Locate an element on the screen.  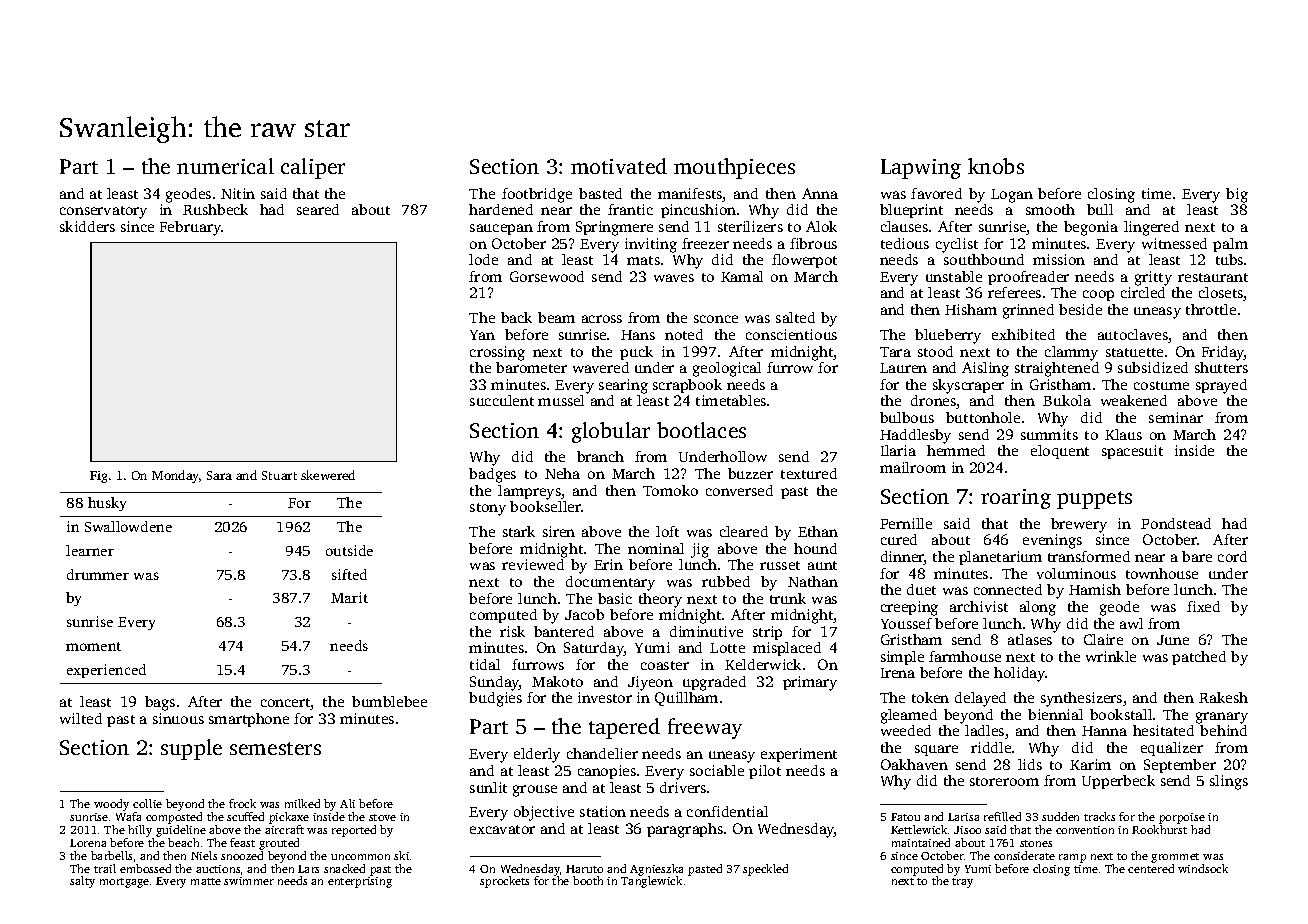
witnessed is located at coordinates (1174, 243).
